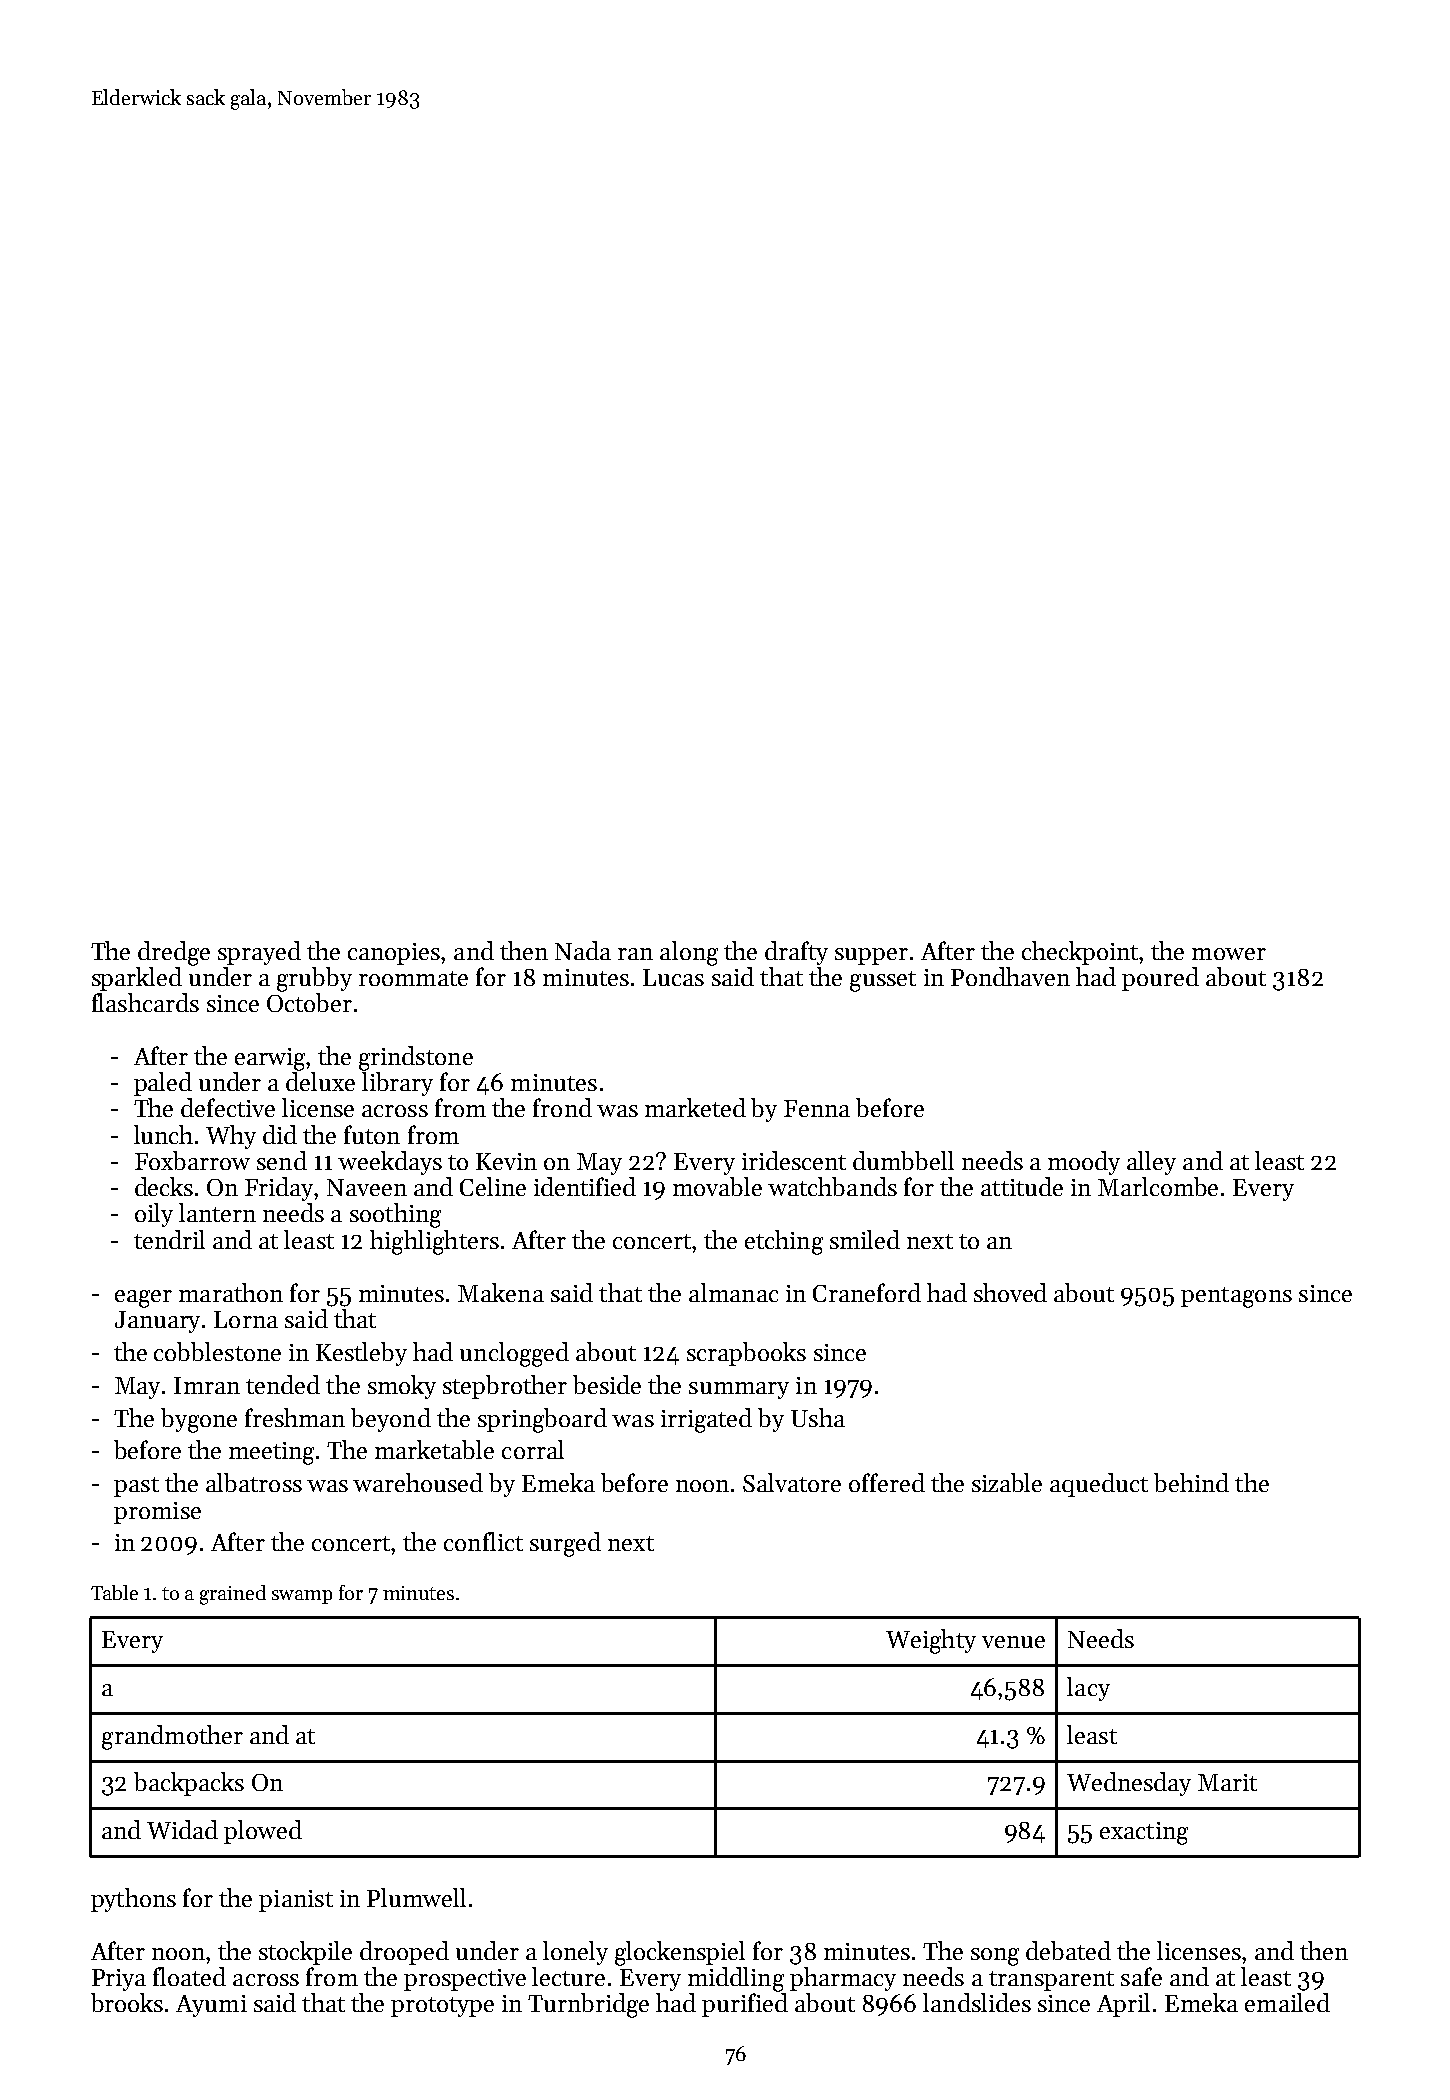 The height and width of the screenshot is (2100, 1450). Describe the element at coordinates (172, 1737) in the screenshot. I see `grandmother` at that location.
